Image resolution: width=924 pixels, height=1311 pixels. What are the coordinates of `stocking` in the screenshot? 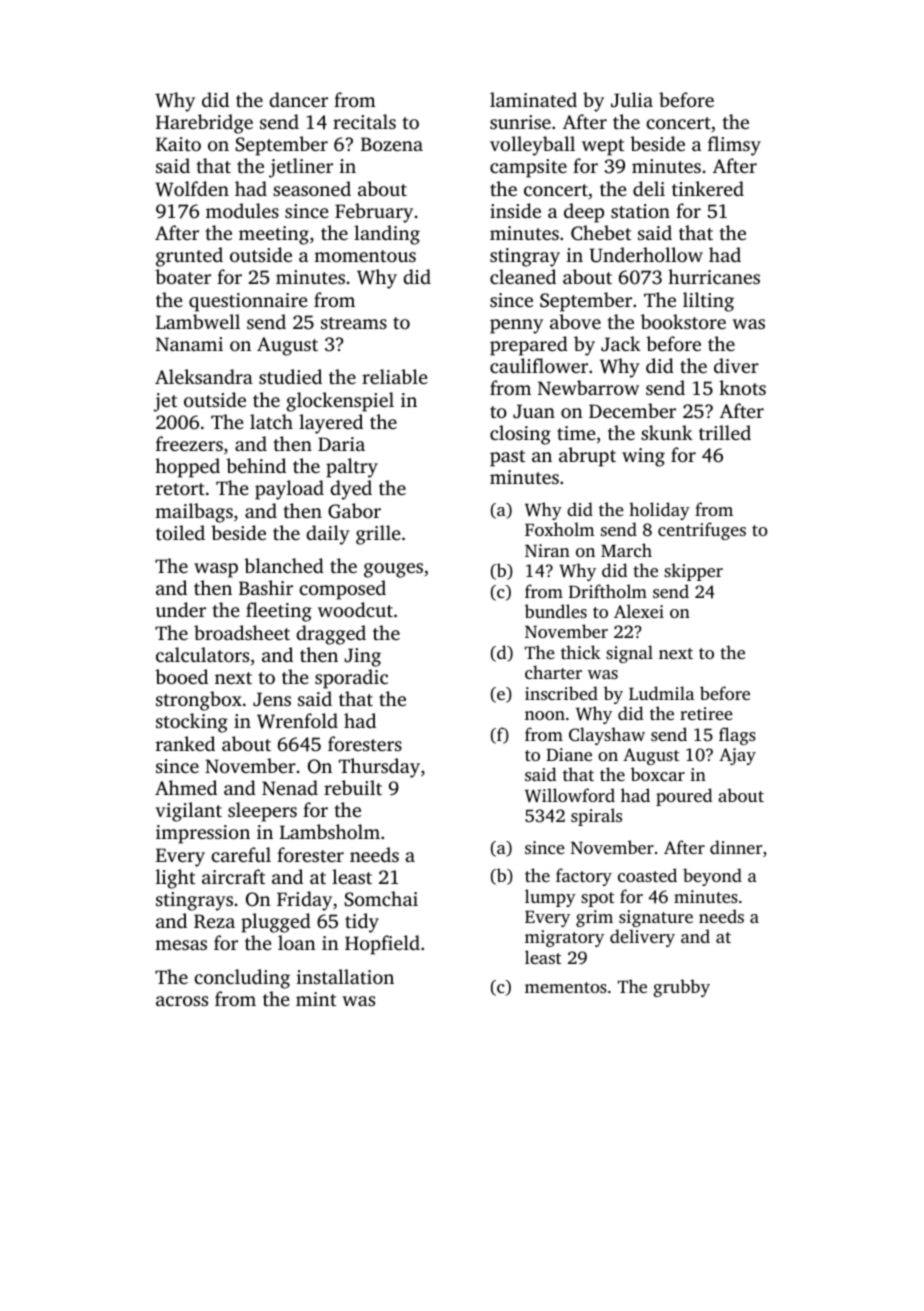 It's located at (192, 723).
